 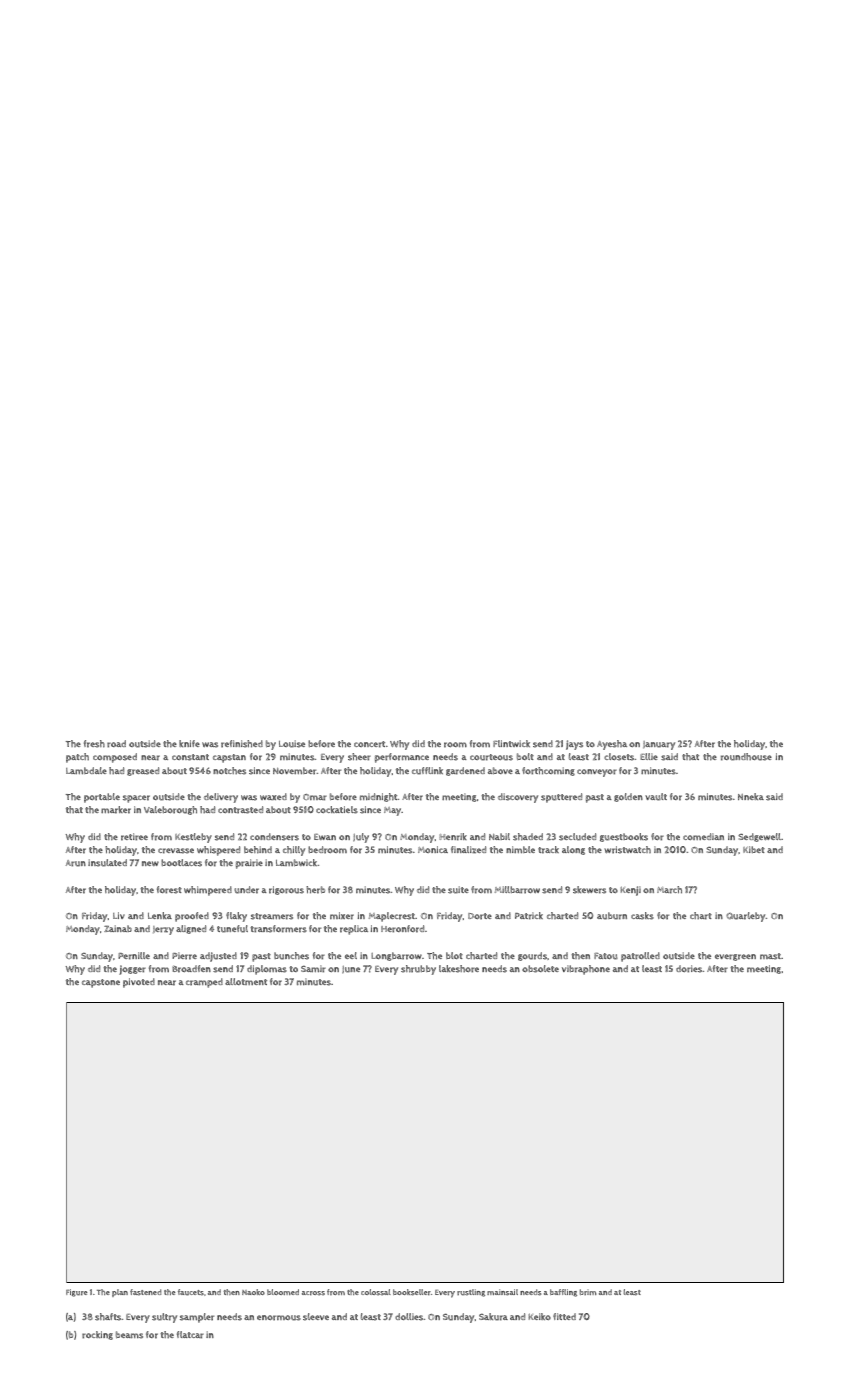 What do you see at coordinates (376, 1292) in the document?
I see `colossal` at bounding box center [376, 1292].
